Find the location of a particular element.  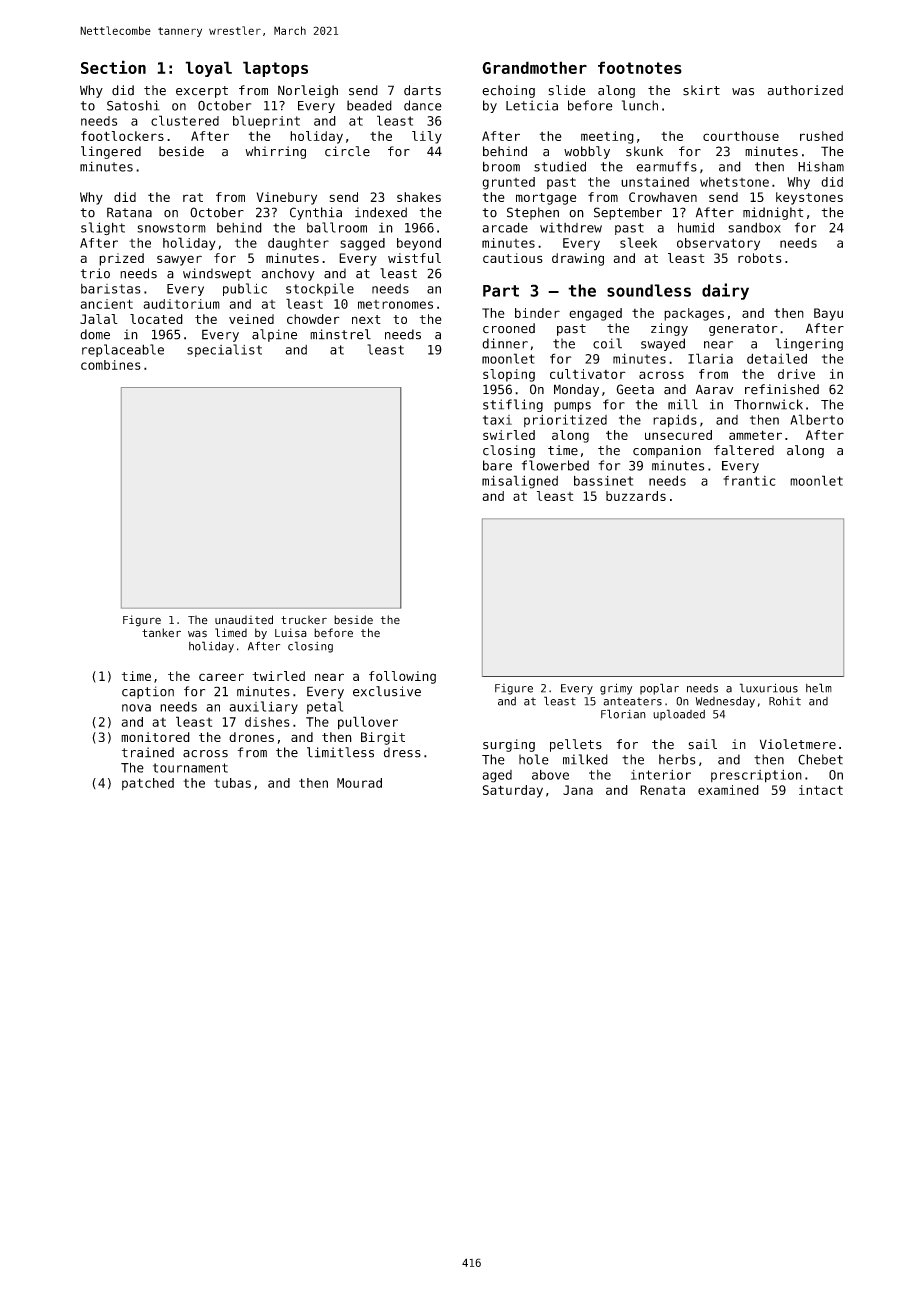

earmuffs is located at coordinates (666, 166).
